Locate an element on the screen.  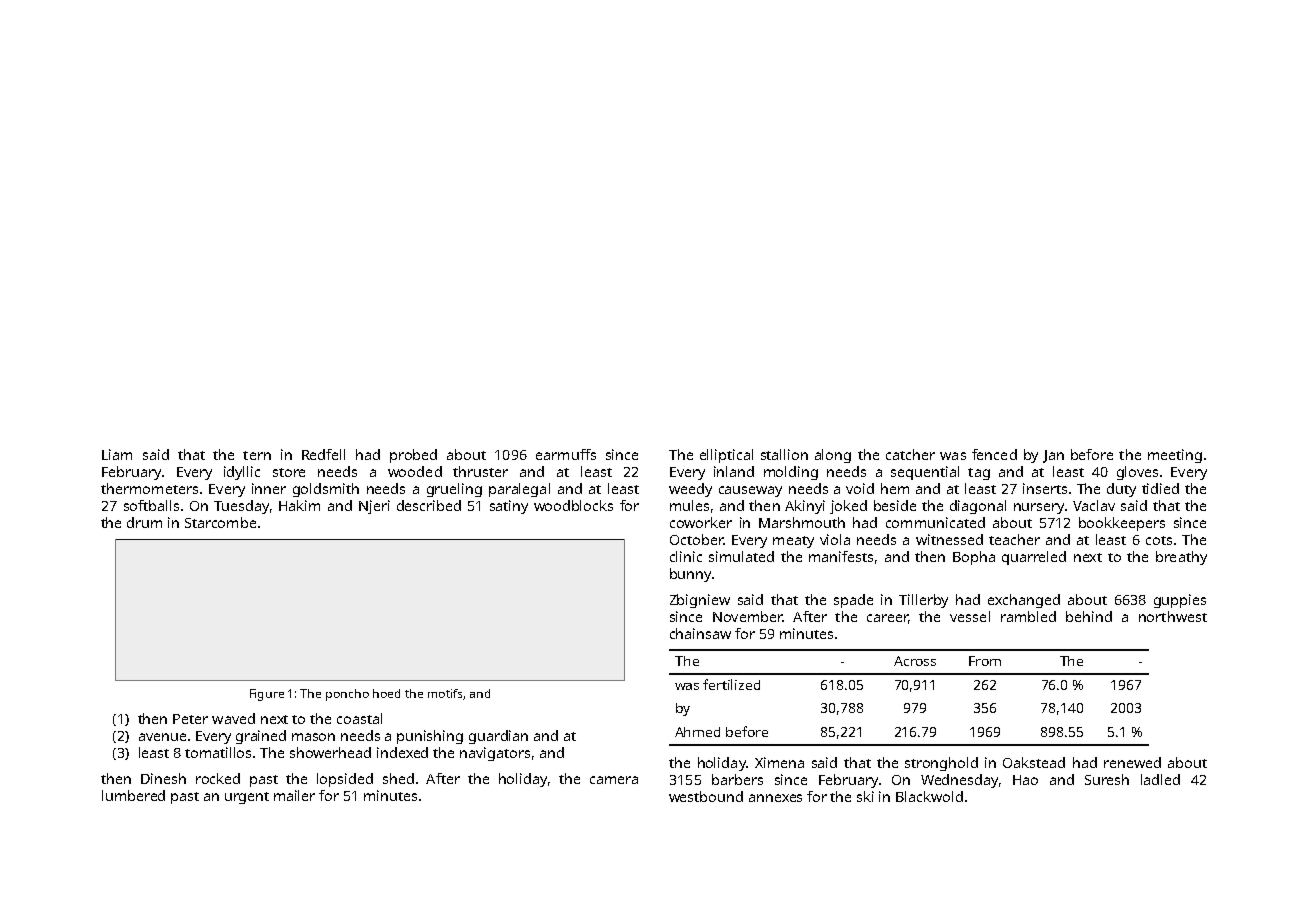
Figure is located at coordinates (267, 695).
